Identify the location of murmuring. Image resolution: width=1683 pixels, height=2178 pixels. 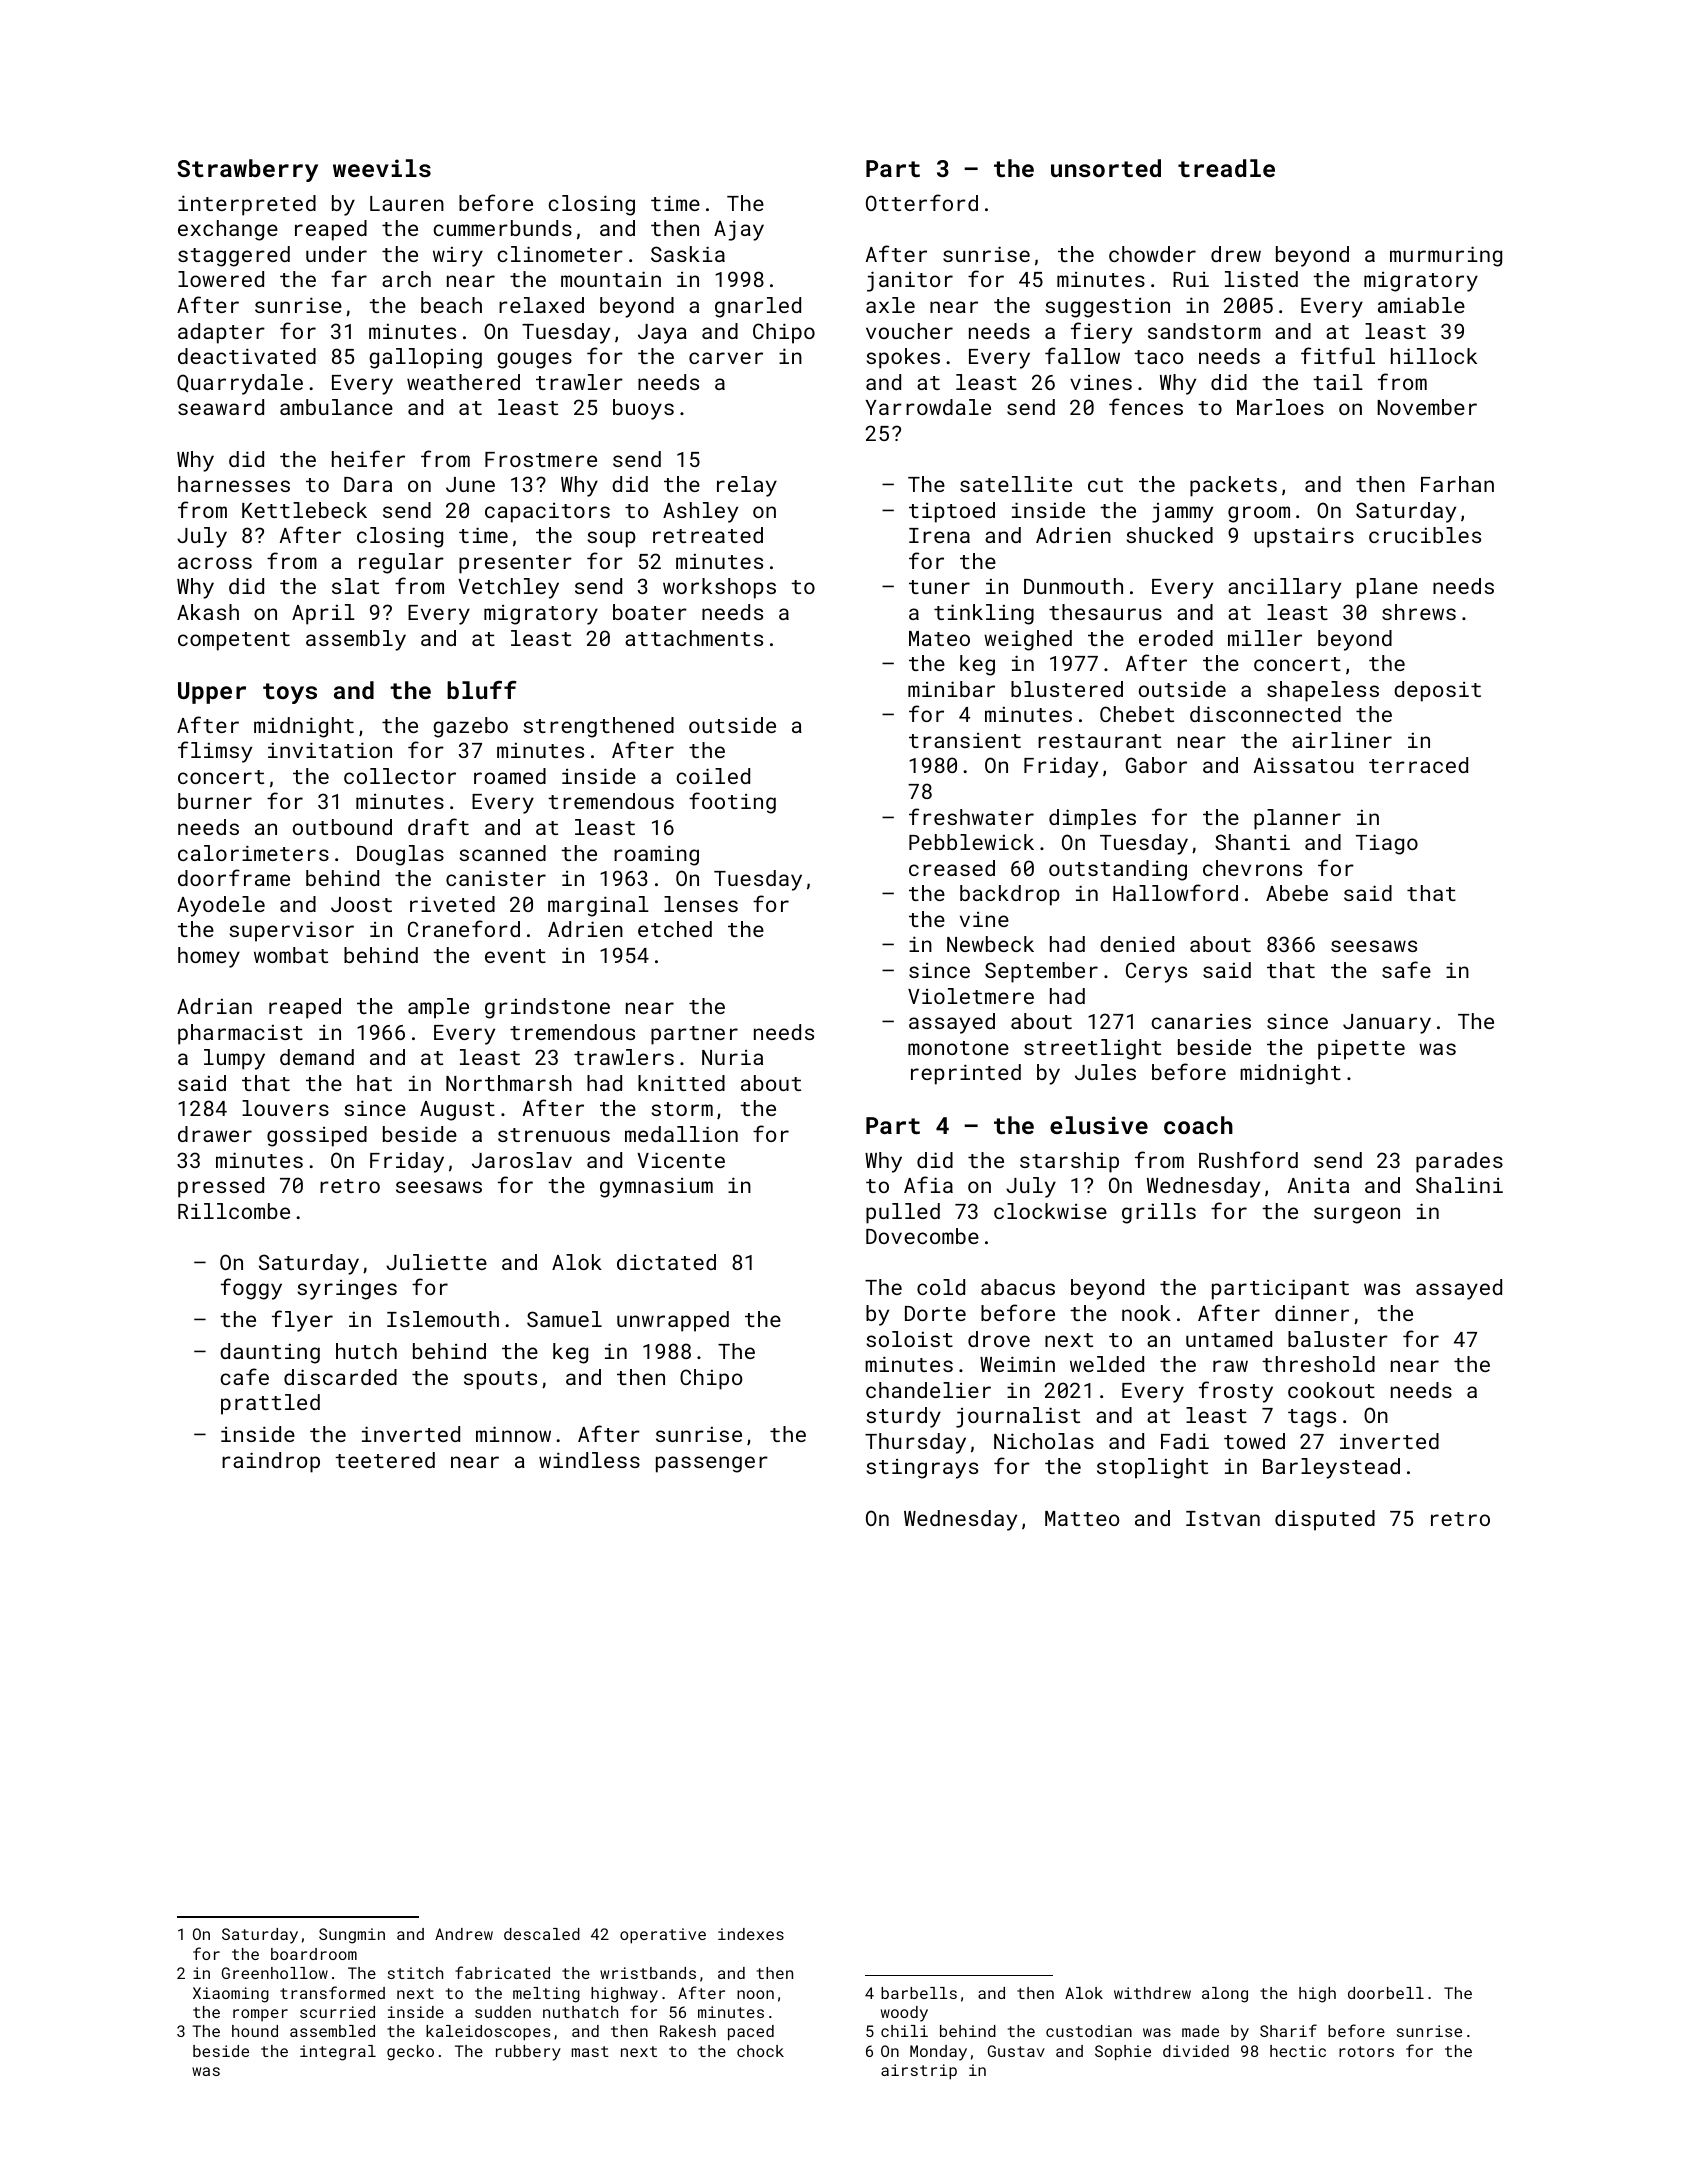
(1446, 256).
